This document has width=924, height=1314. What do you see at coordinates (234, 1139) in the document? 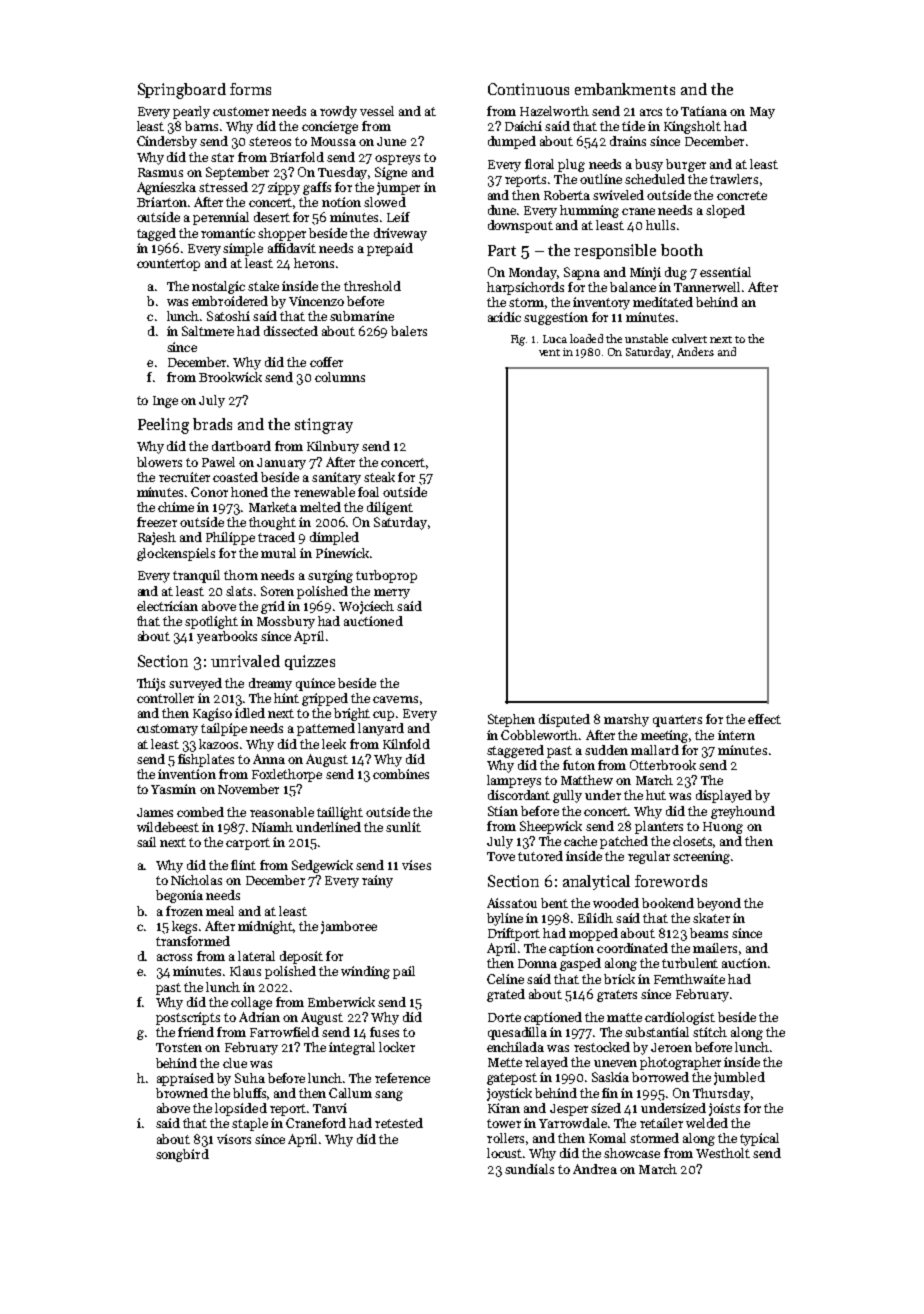
I see `visors` at bounding box center [234, 1139].
